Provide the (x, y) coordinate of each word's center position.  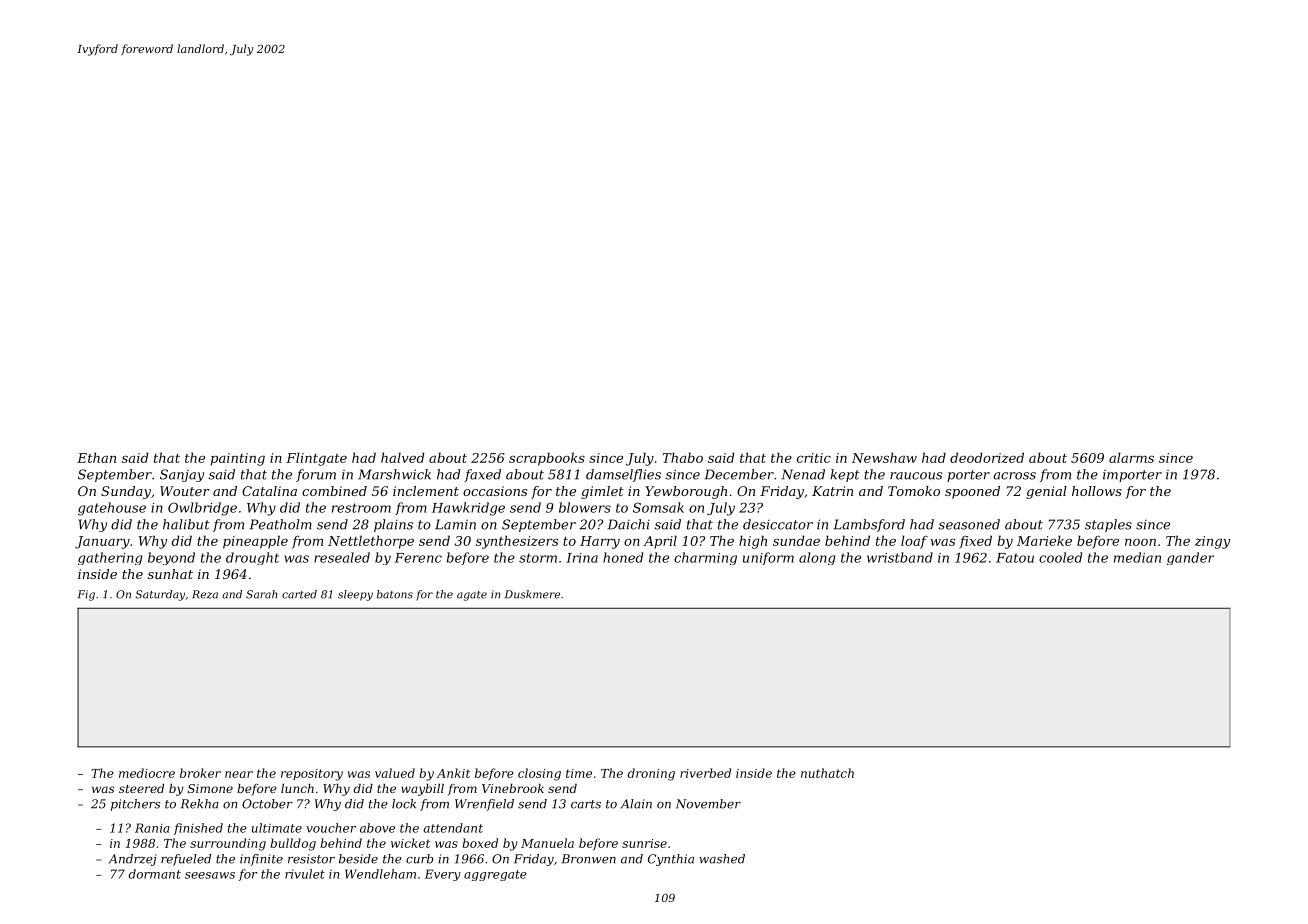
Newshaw (884, 457)
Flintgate (316, 459)
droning (651, 774)
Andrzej (133, 860)
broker (200, 773)
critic (814, 458)
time (579, 773)
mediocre (147, 773)
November (708, 804)
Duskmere (532, 594)
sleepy (355, 595)
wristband (900, 557)
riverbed (705, 773)
